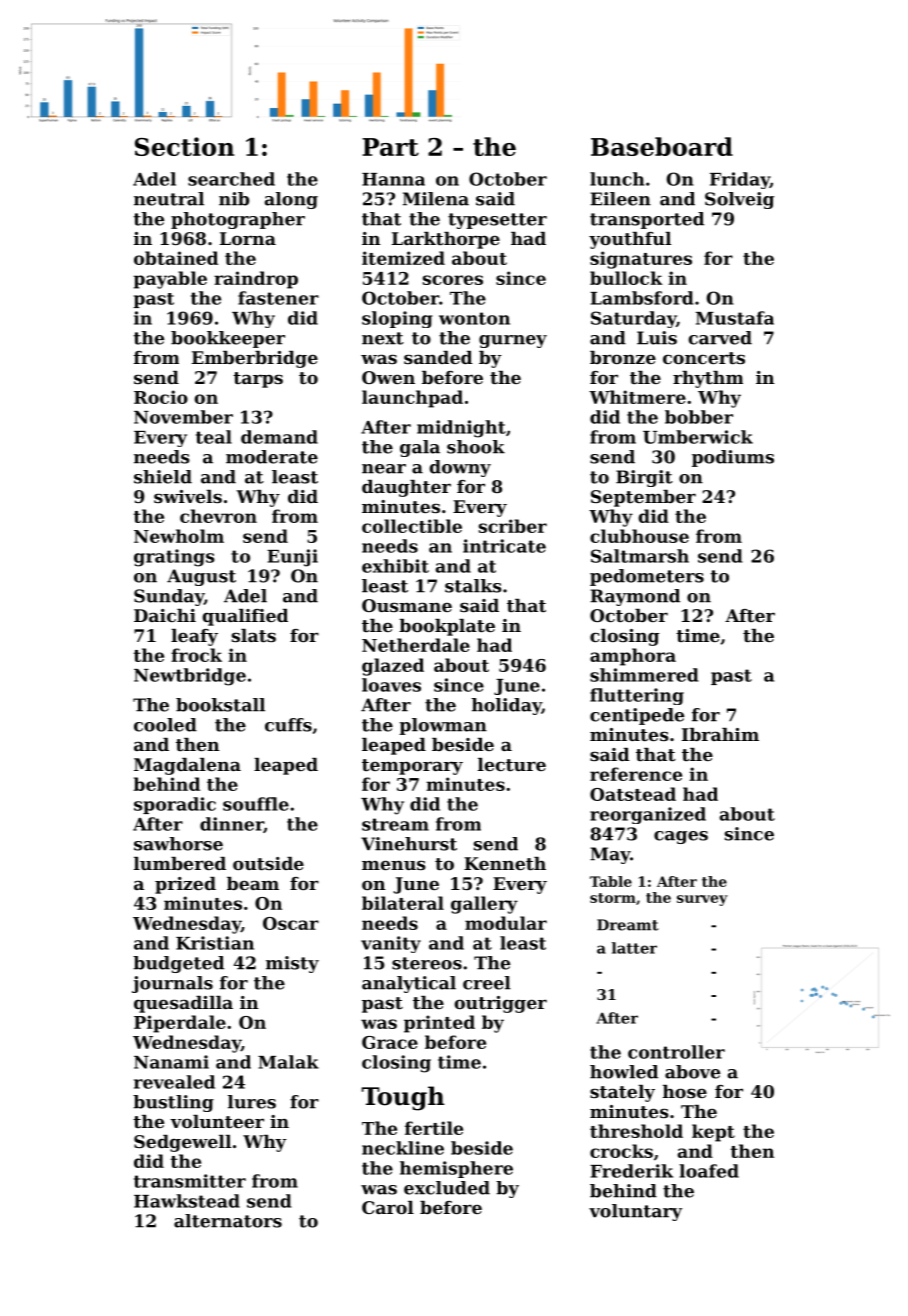  I want to click on survey, so click(702, 900).
